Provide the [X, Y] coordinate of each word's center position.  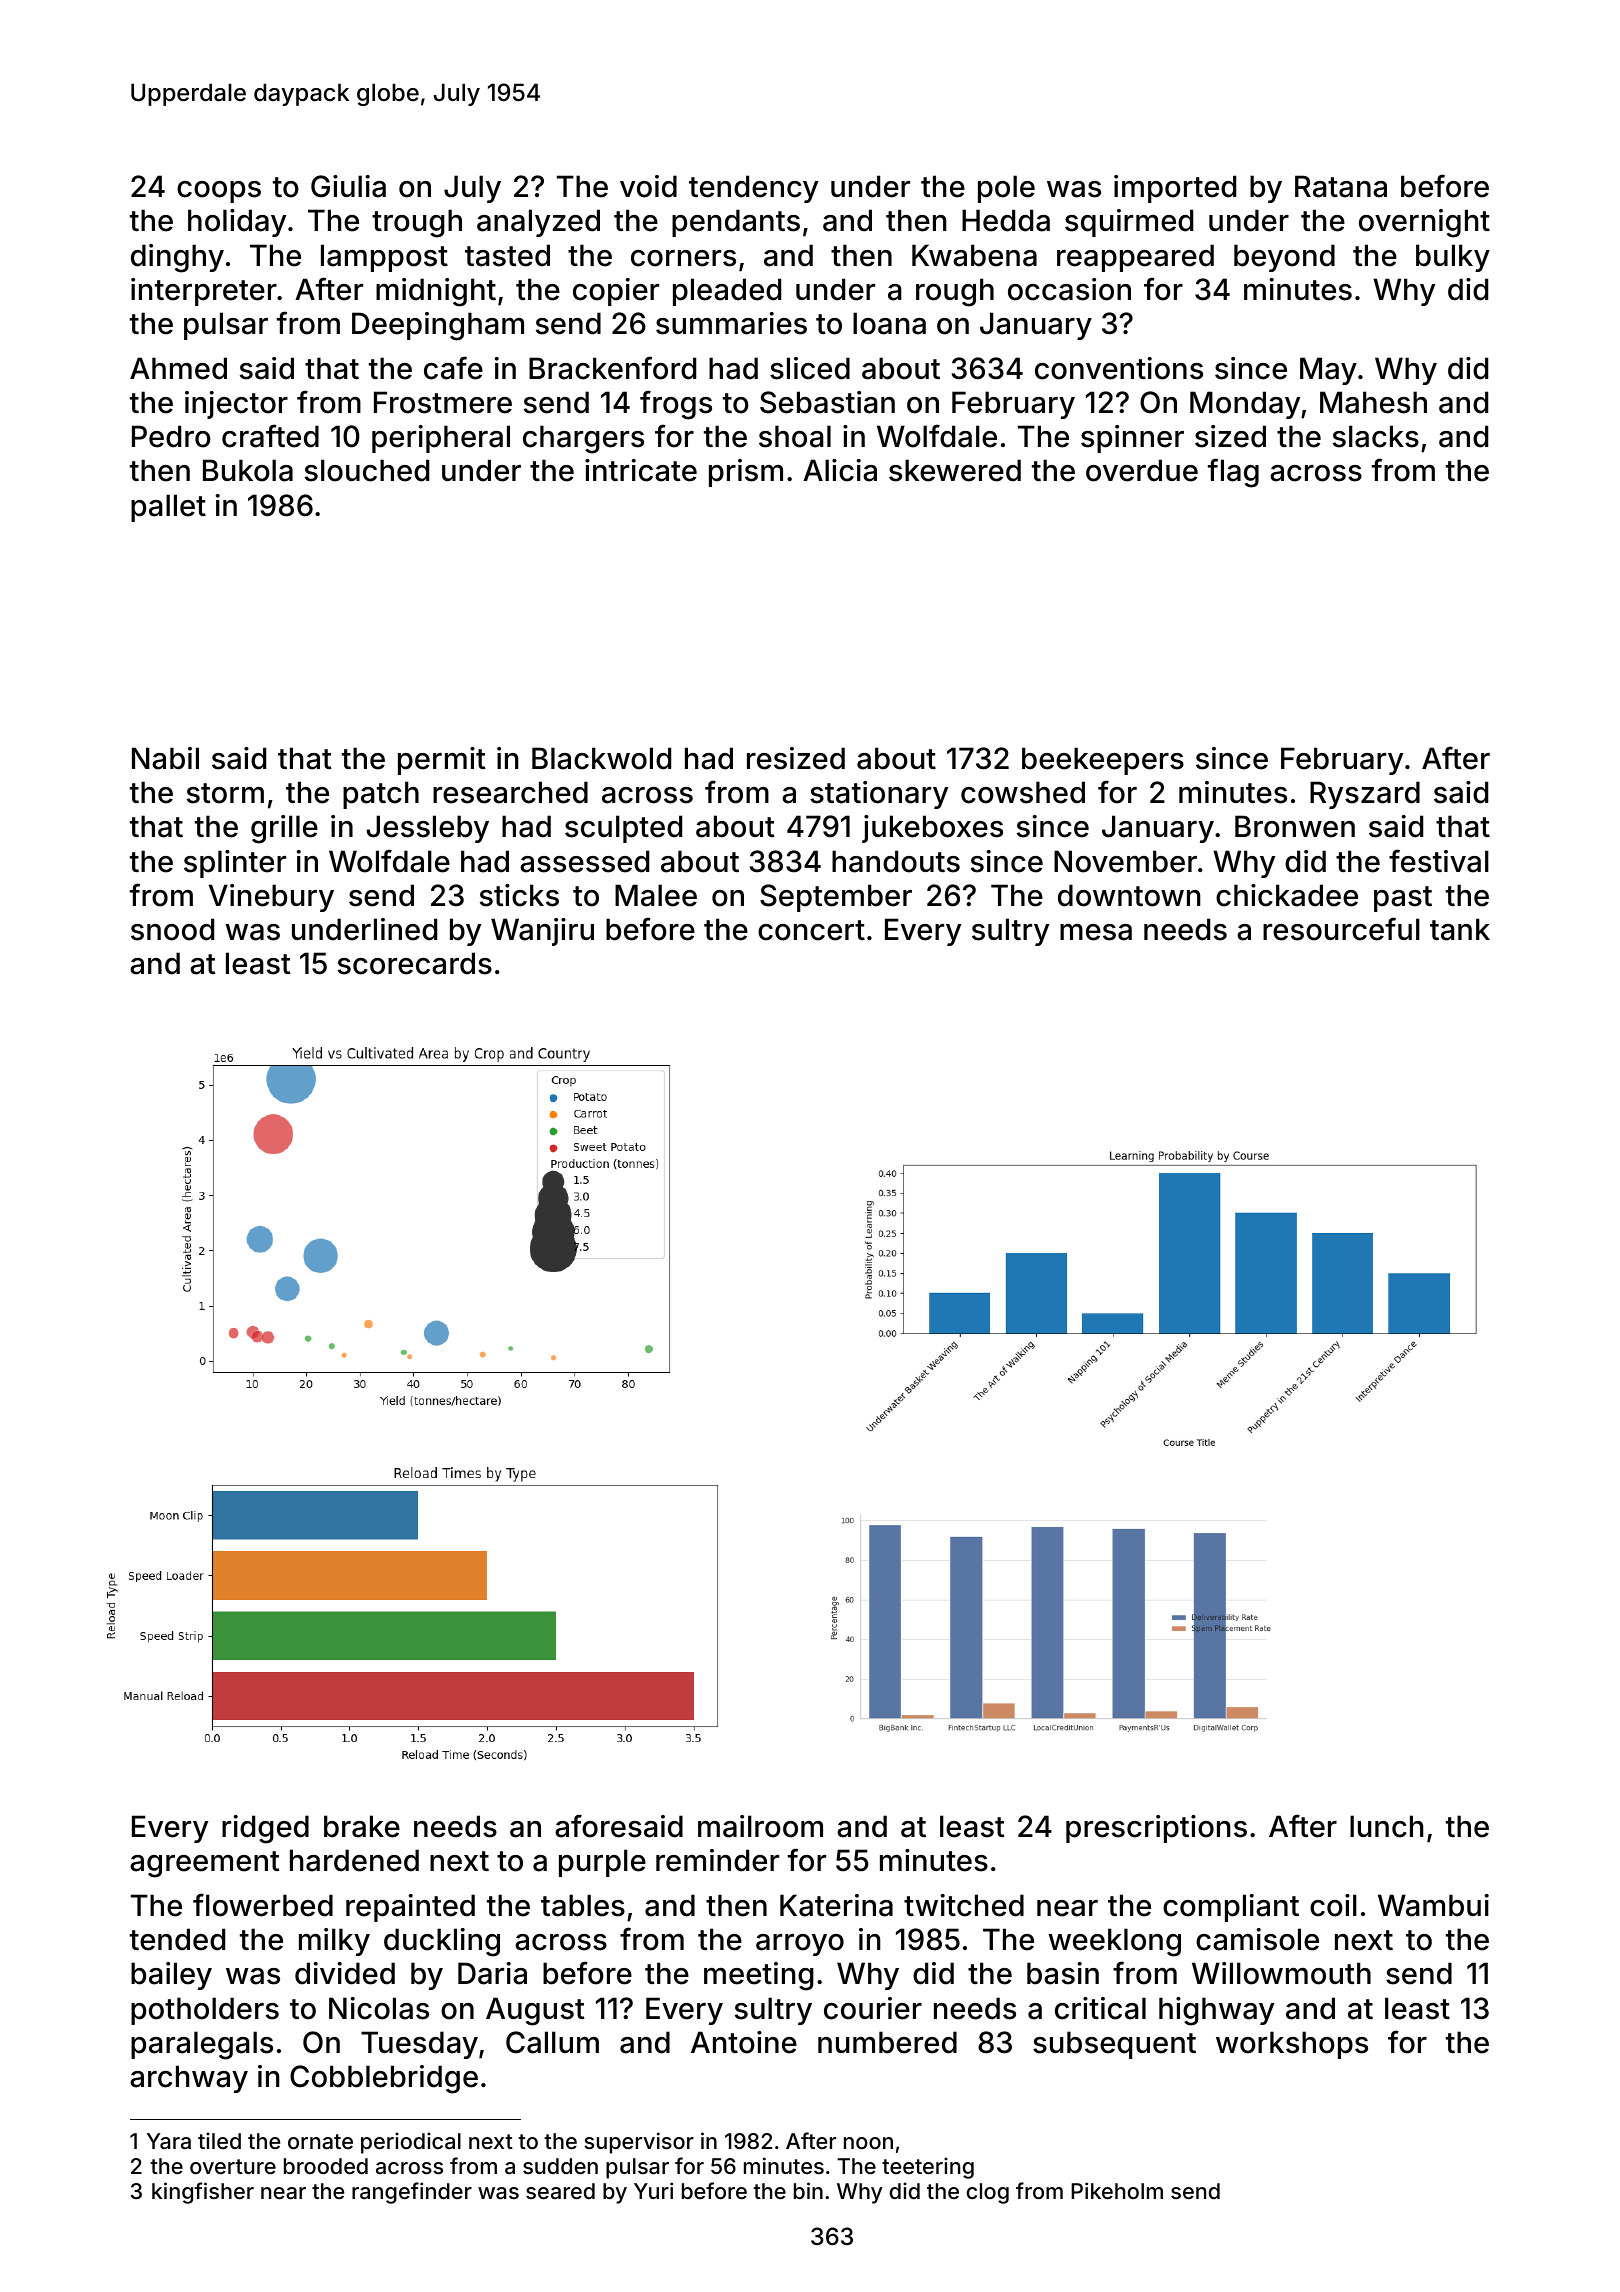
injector [236, 405]
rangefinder [412, 2193]
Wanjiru [542, 932]
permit [442, 761]
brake [362, 1826]
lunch [1386, 1826]
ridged [265, 1829]
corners [683, 258]
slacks [1376, 436]
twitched [964, 1905]
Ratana [1341, 186]
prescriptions [1156, 1829]
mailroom [760, 1826]
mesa [1096, 932]
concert [811, 930]
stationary [879, 795]
